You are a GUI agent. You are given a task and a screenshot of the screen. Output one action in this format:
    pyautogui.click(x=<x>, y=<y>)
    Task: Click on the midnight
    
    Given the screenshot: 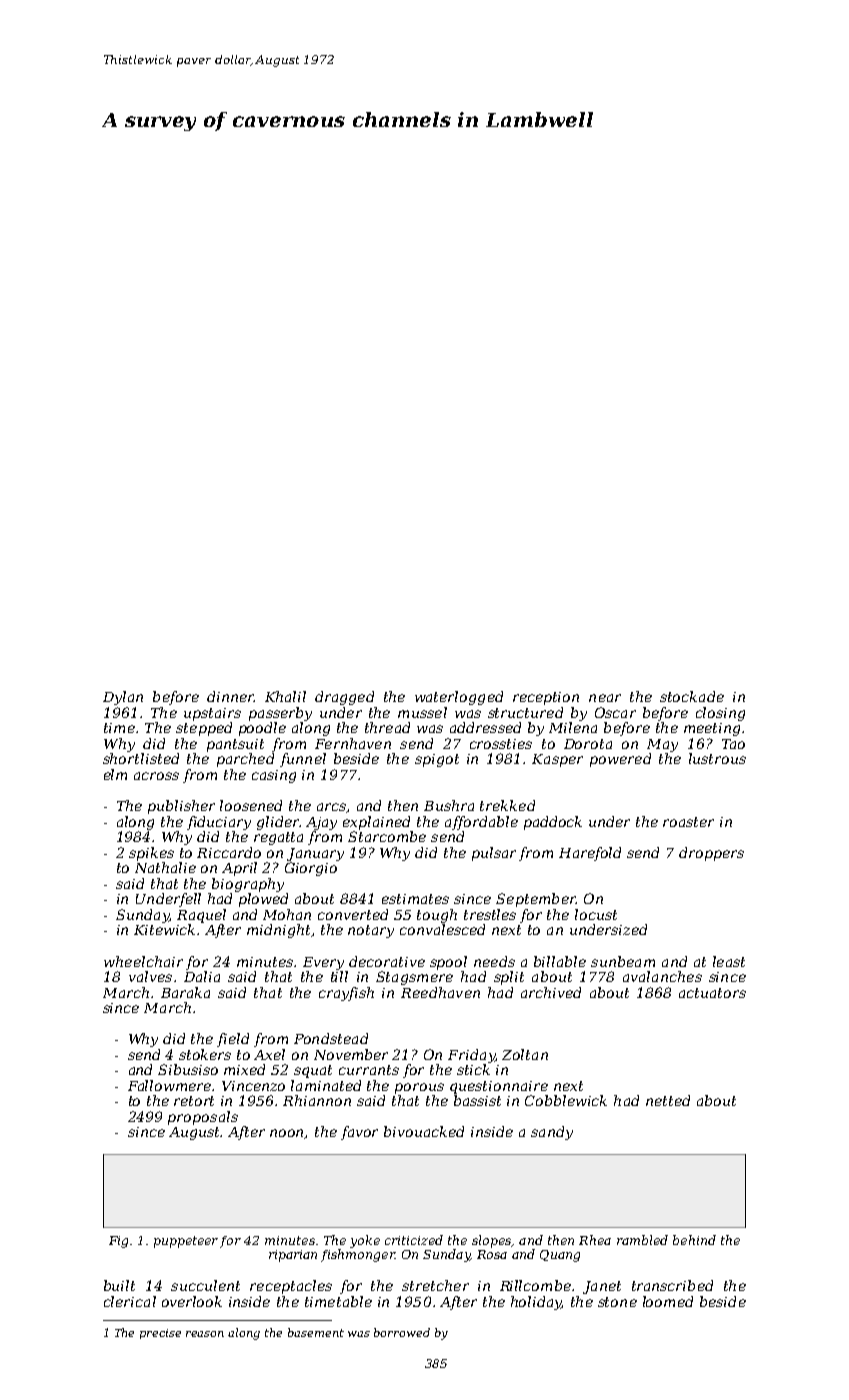 What is the action you would take?
    pyautogui.click(x=279, y=931)
